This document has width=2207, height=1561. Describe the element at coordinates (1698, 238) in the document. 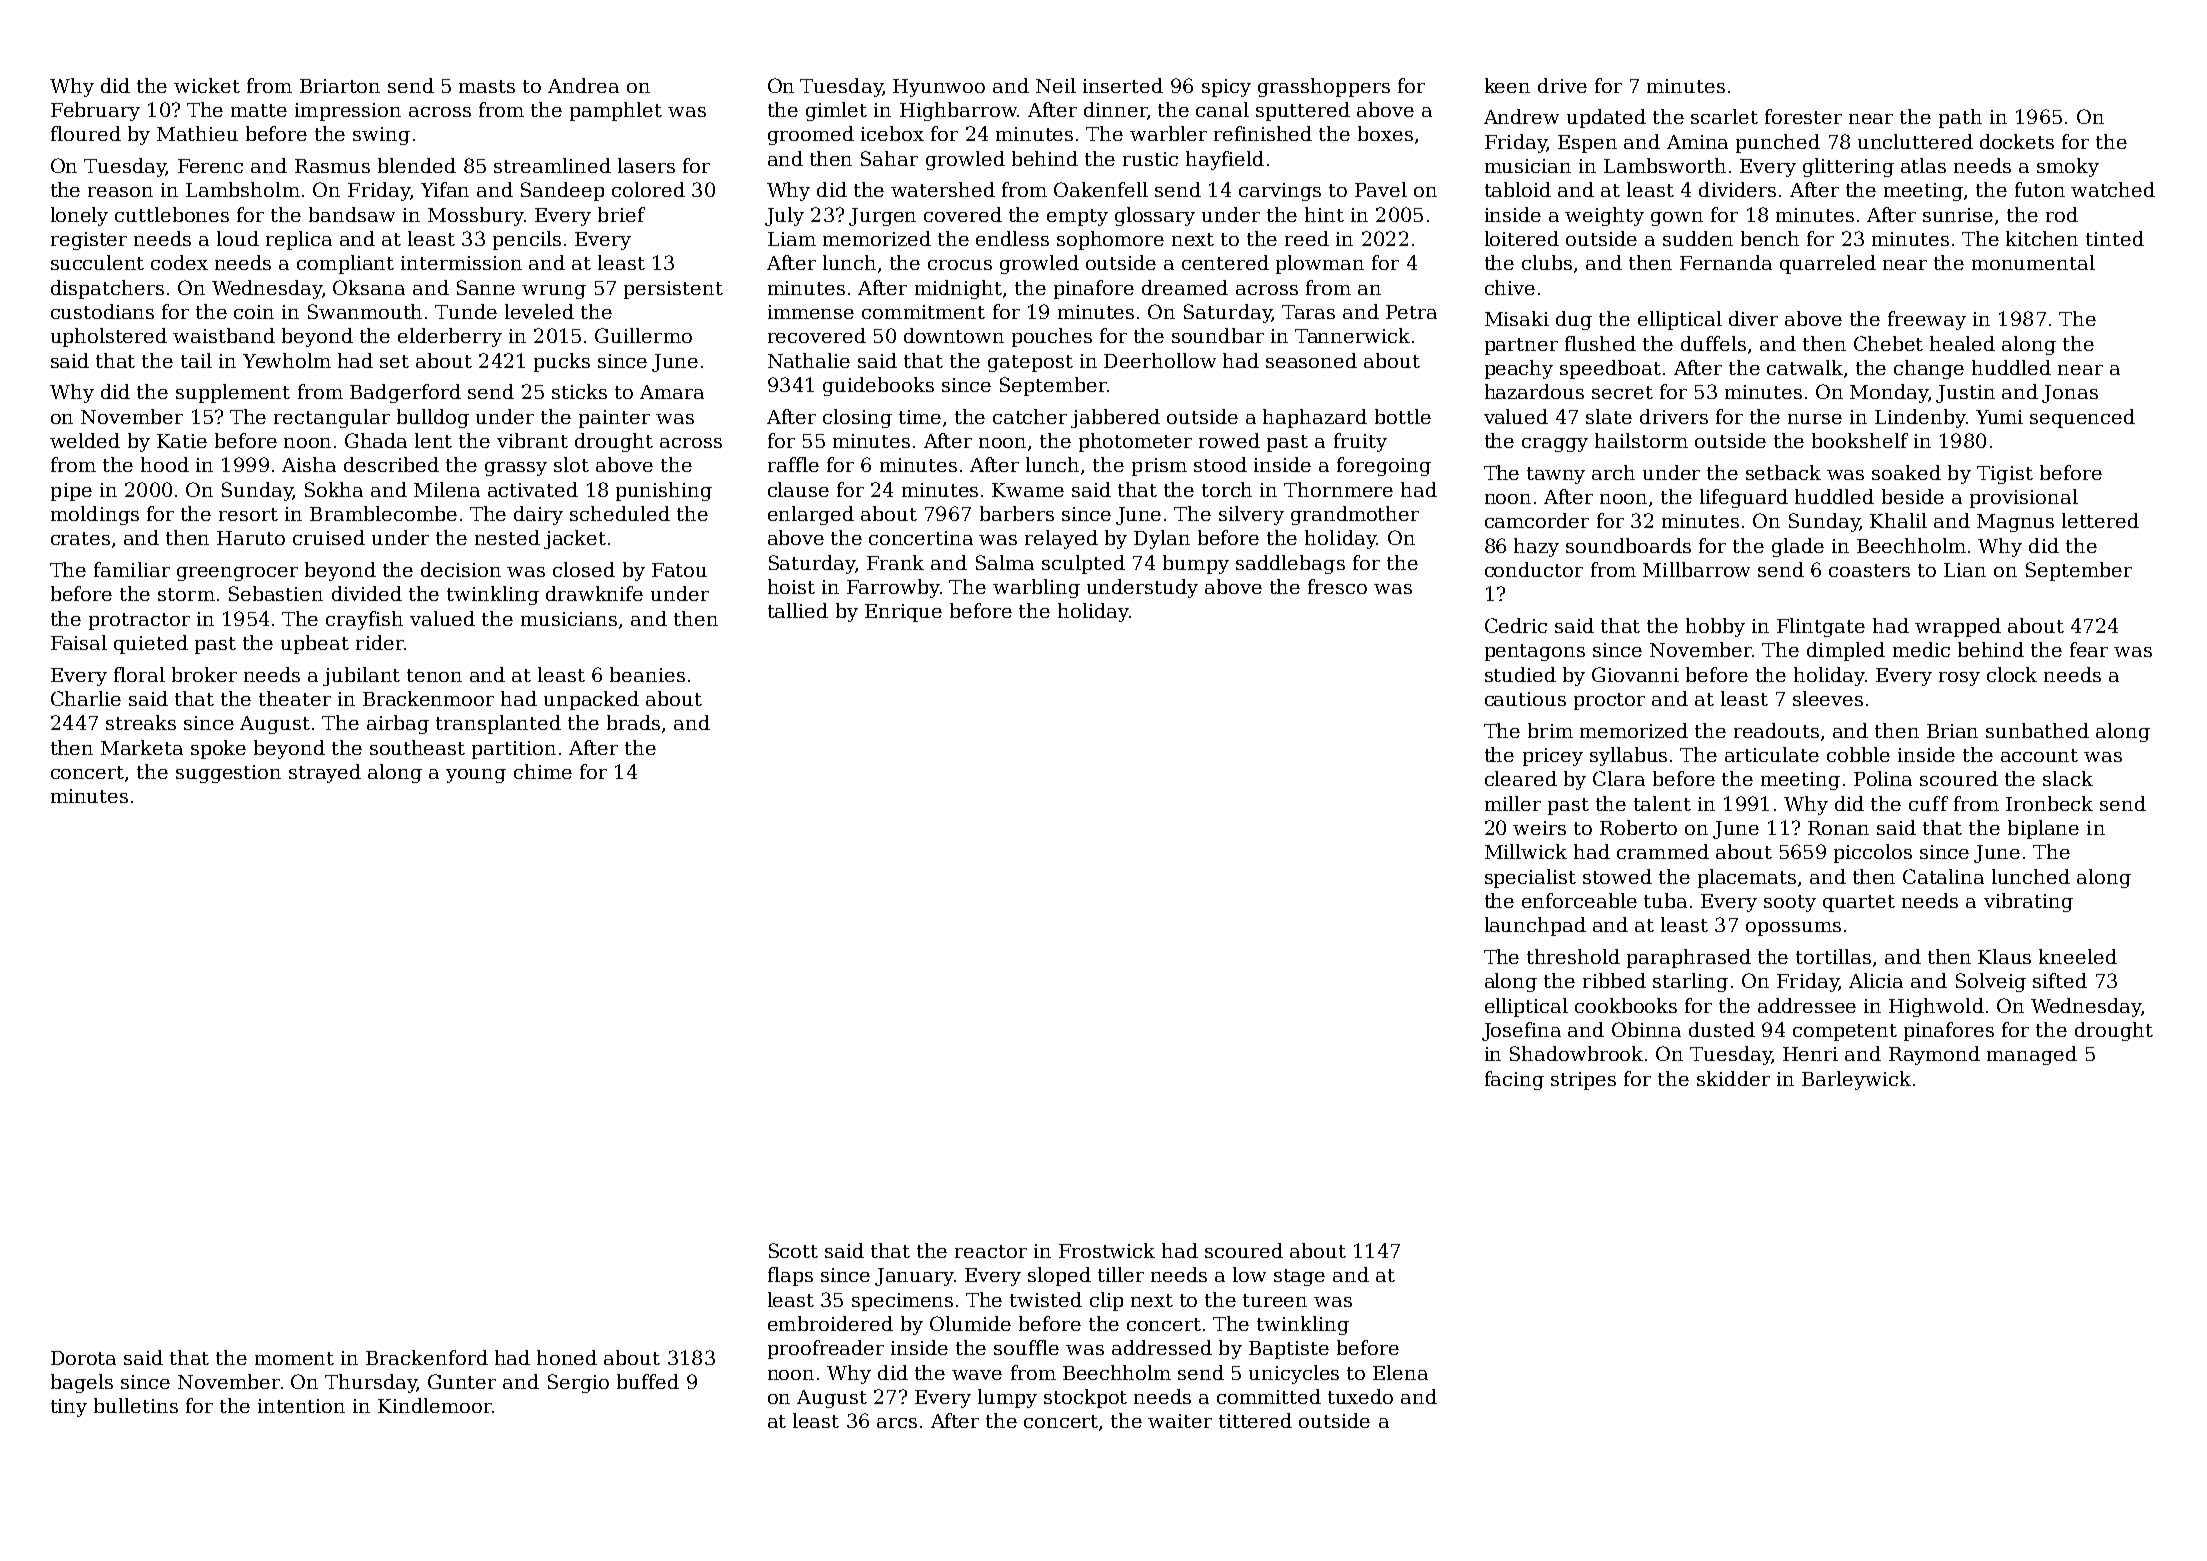

I see `sudden` at that location.
